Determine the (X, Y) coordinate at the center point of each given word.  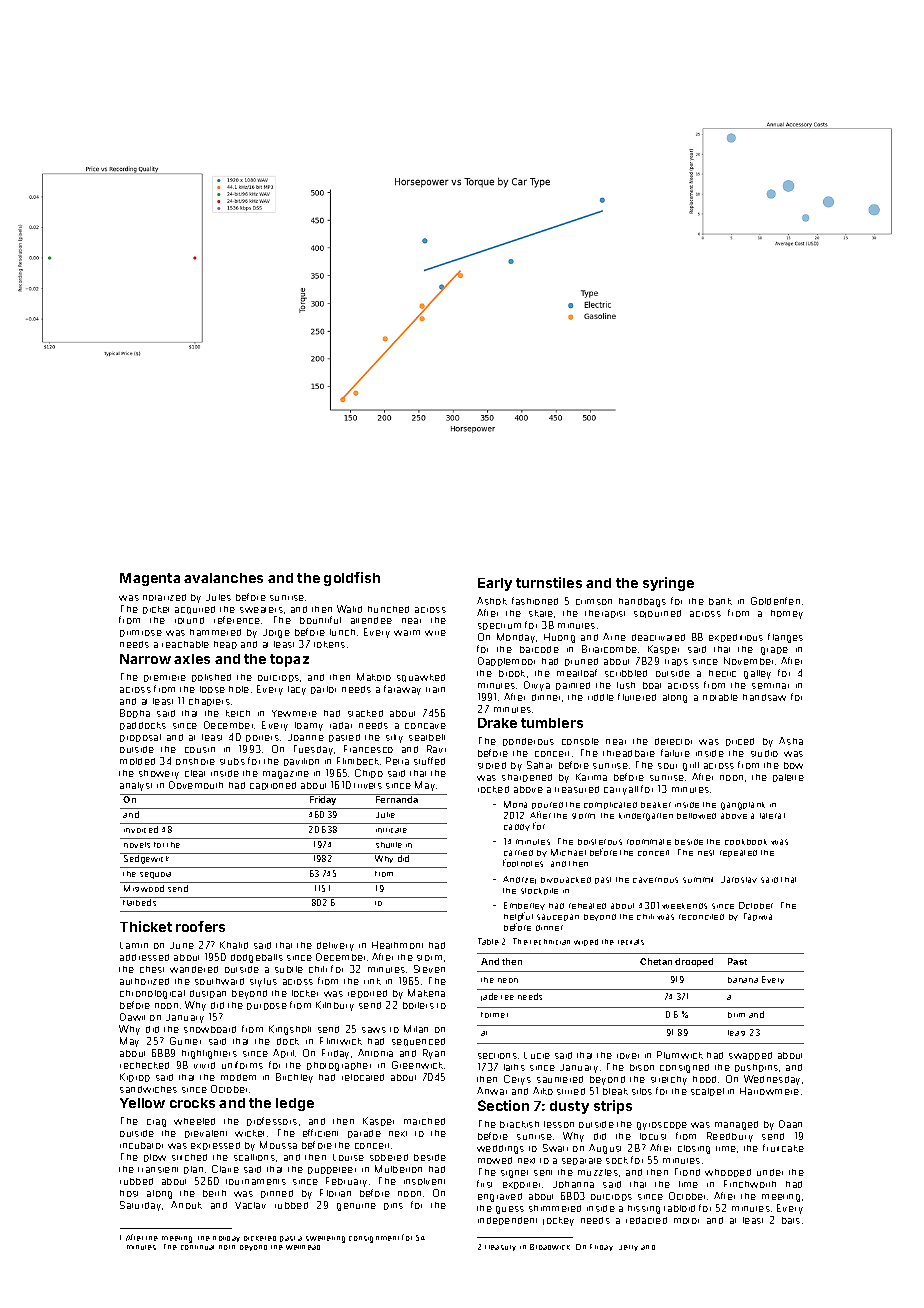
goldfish (352, 579)
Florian (335, 1193)
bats (791, 1220)
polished (211, 678)
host (129, 1193)
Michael (568, 852)
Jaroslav (739, 879)
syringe (668, 584)
